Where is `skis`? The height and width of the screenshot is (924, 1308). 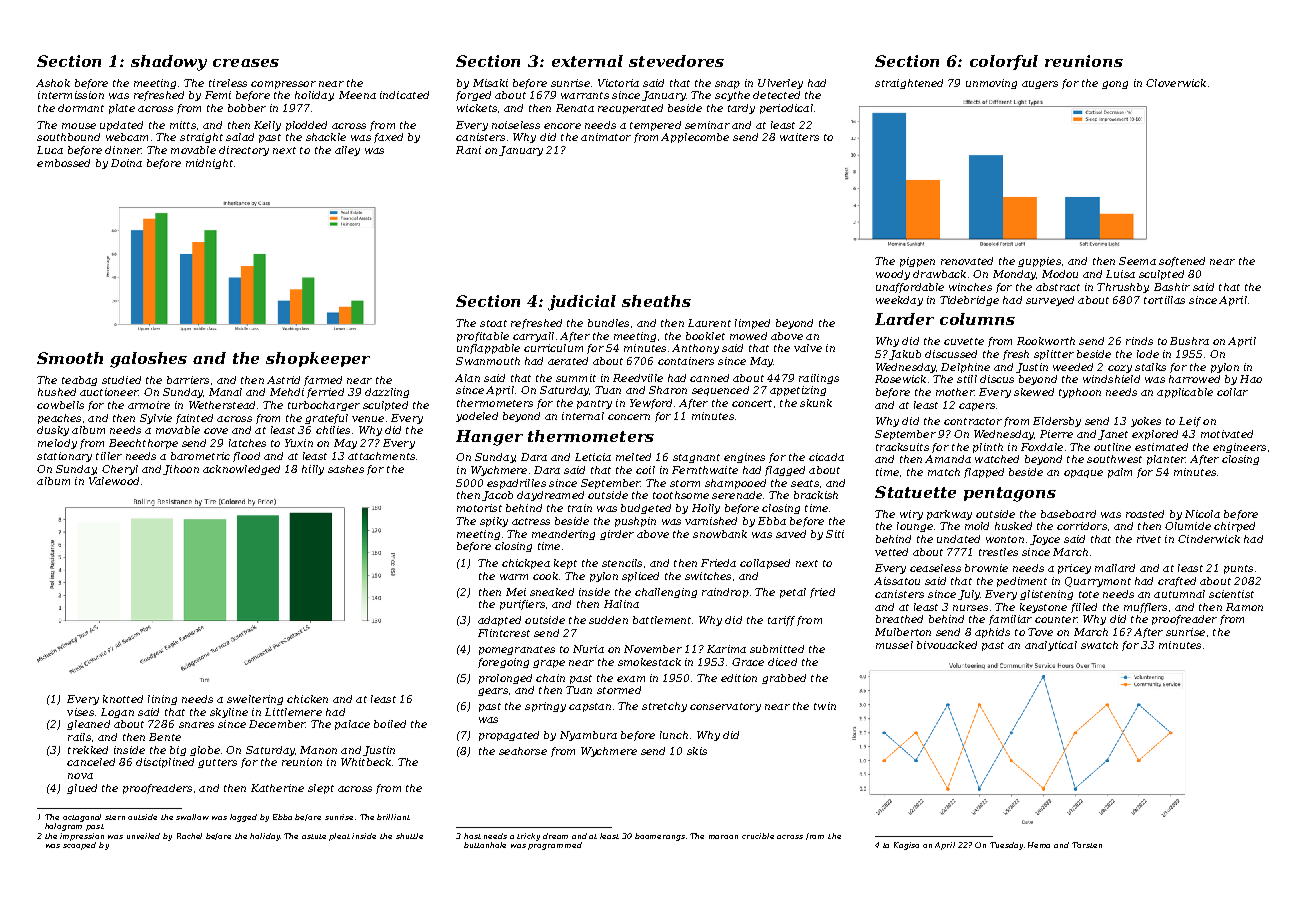 skis is located at coordinates (697, 751).
